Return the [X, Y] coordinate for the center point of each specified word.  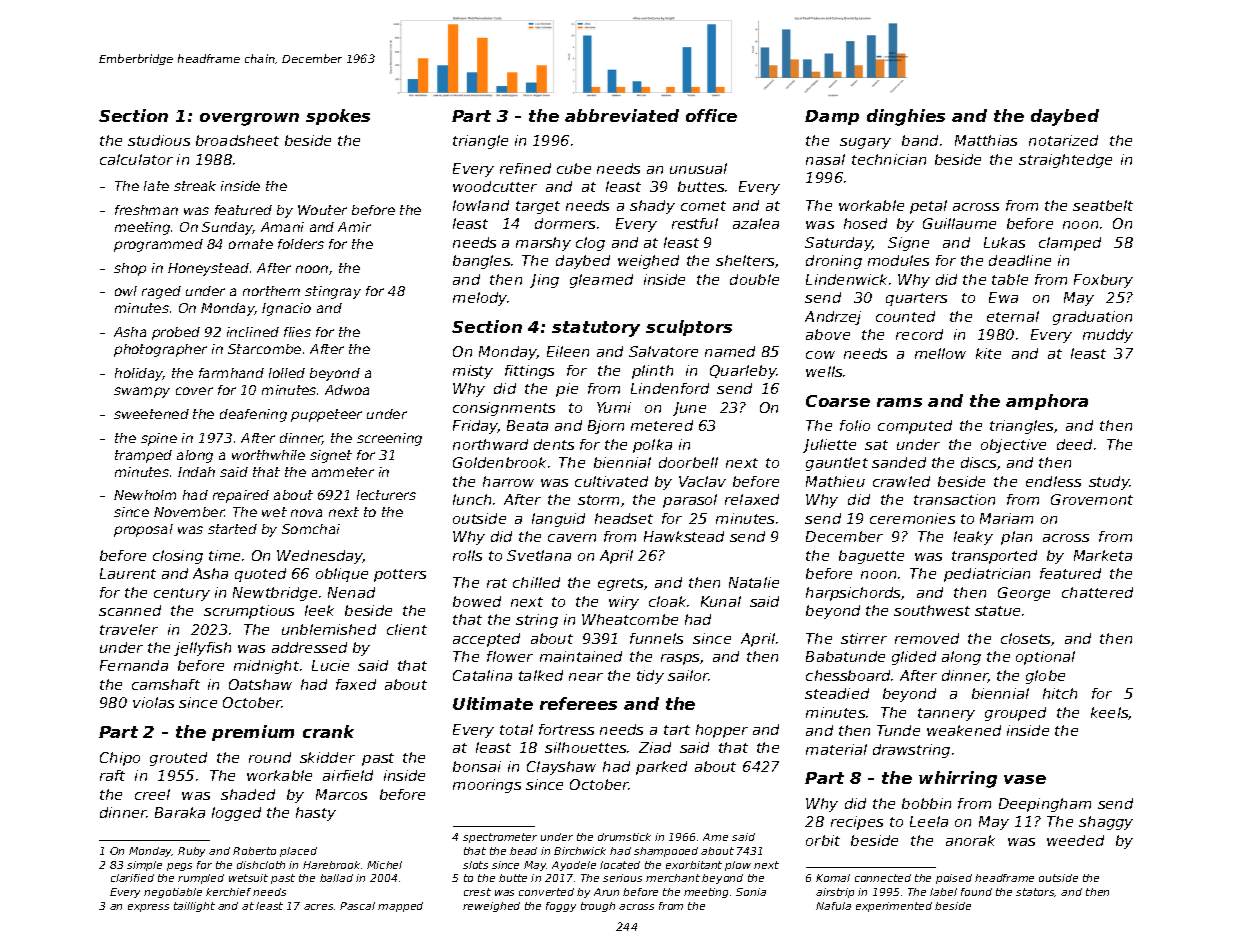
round [270, 757]
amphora [1047, 402]
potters [400, 575]
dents [554, 444]
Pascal [357, 906]
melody [480, 299]
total [516, 729]
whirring [958, 779]
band [920, 140]
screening [389, 439]
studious [159, 140]
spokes [338, 117]
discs [978, 462]
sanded [899, 462]
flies [297, 332]
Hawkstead [684, 536]
